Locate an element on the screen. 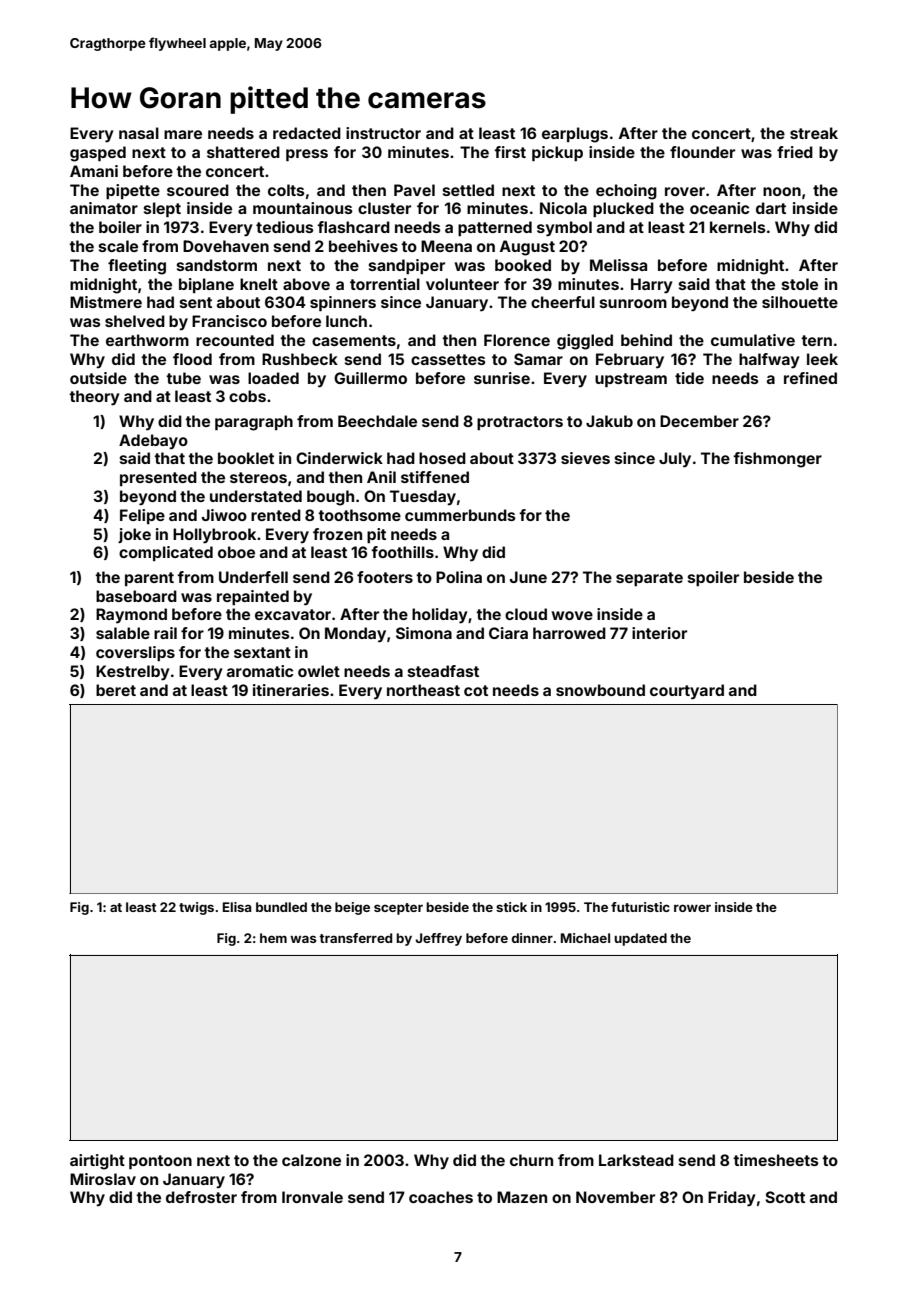  snowbound is located at coordinates (600, 690).
